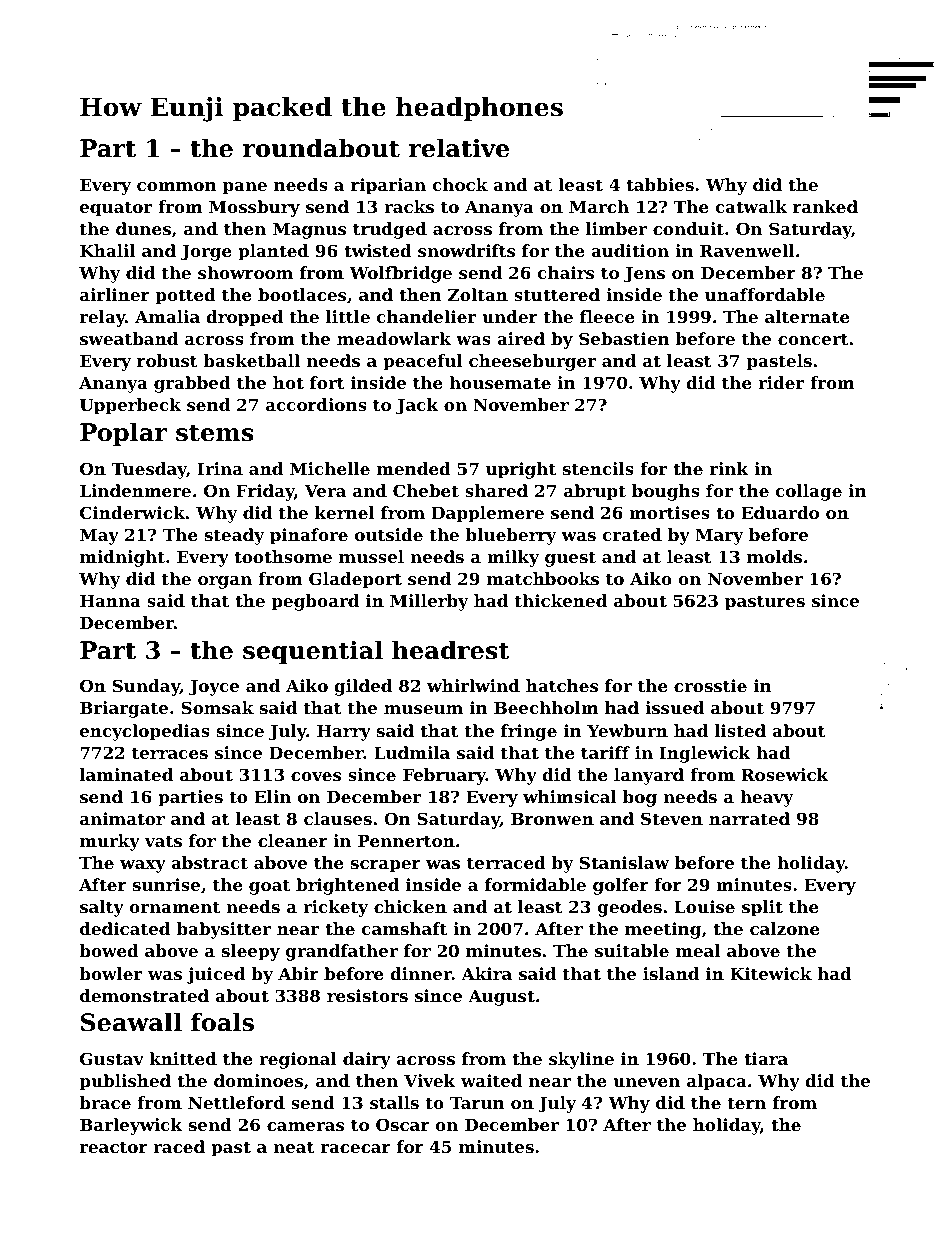  What do you see at coordinates (245, 188) in the page?
I see `pane` at bounding box center [245, 188].
